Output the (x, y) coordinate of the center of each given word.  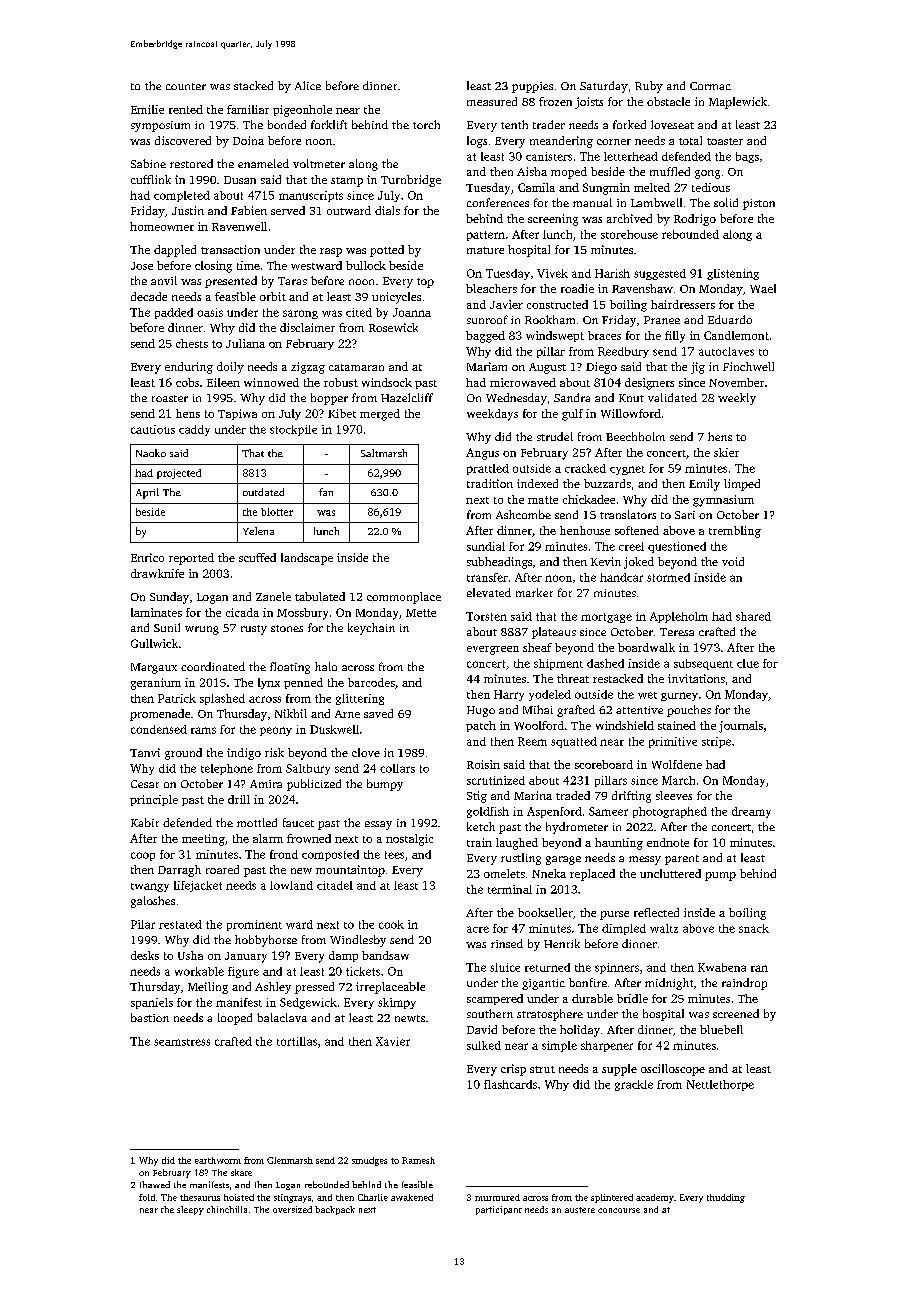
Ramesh (418, 1160)
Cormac (710, 86)
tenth (514, 124)
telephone (227, 769)
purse (614, 915)
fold (147, 1197)
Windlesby (358, 941)
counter (186, 86)
